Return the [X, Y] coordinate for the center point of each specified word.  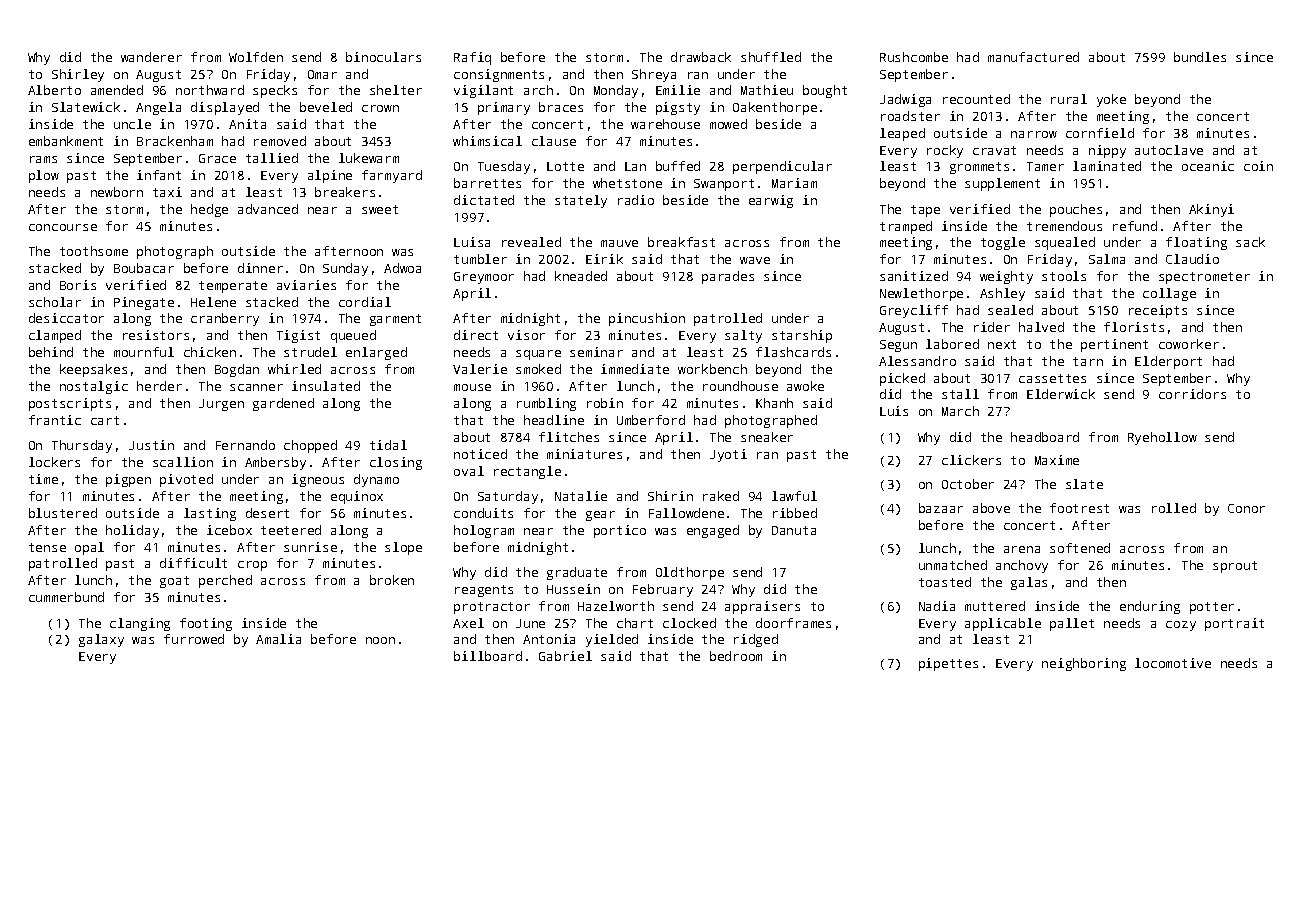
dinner [260, 268]
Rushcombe [914, 57]
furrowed [194, 639]
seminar [596, 352]
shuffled [771, 57]
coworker [1189, 344]
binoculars [383, 57]
